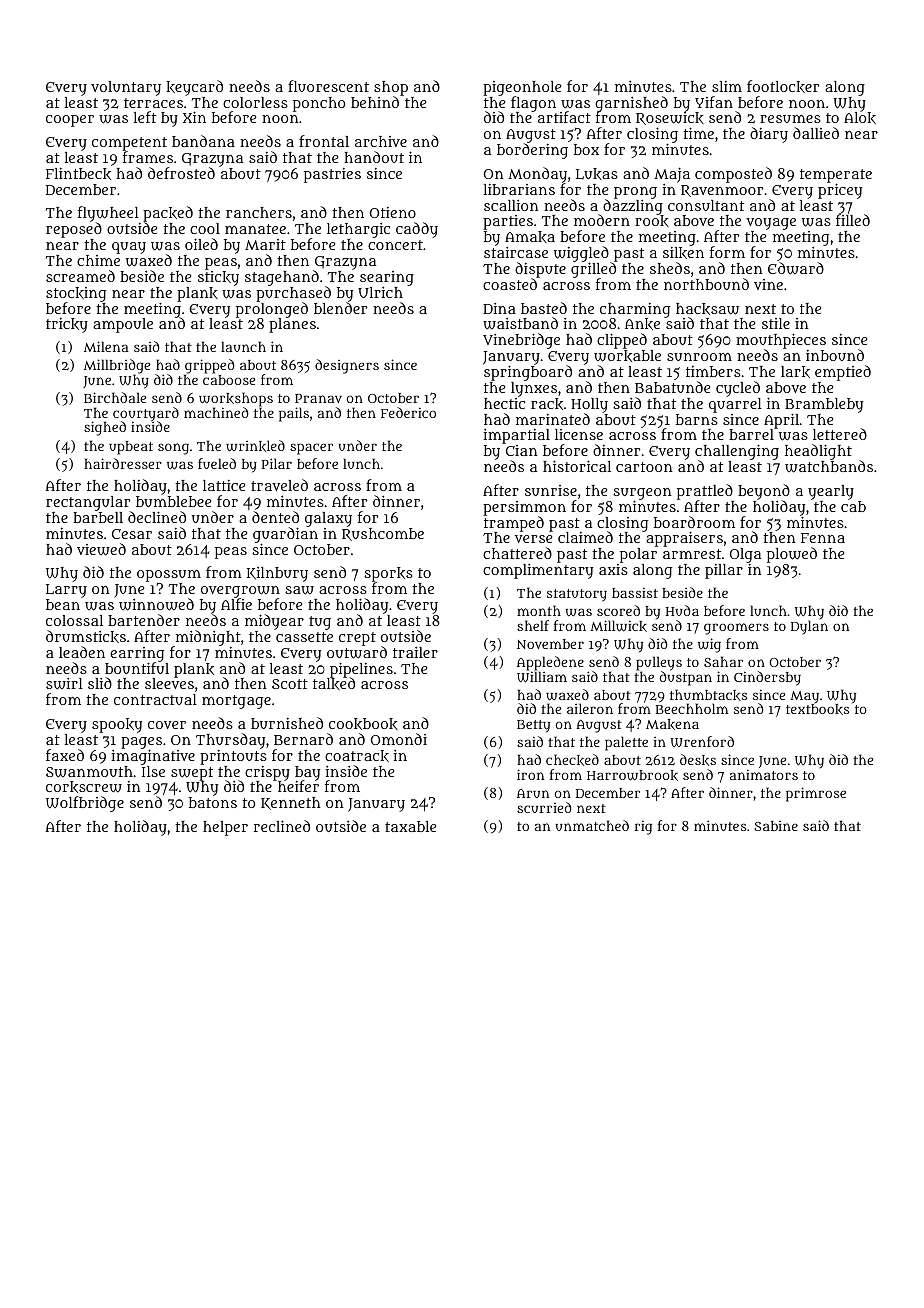  Describe the element at coordinates (67, 325) in the screenshot. I see `tricky` at that location.
